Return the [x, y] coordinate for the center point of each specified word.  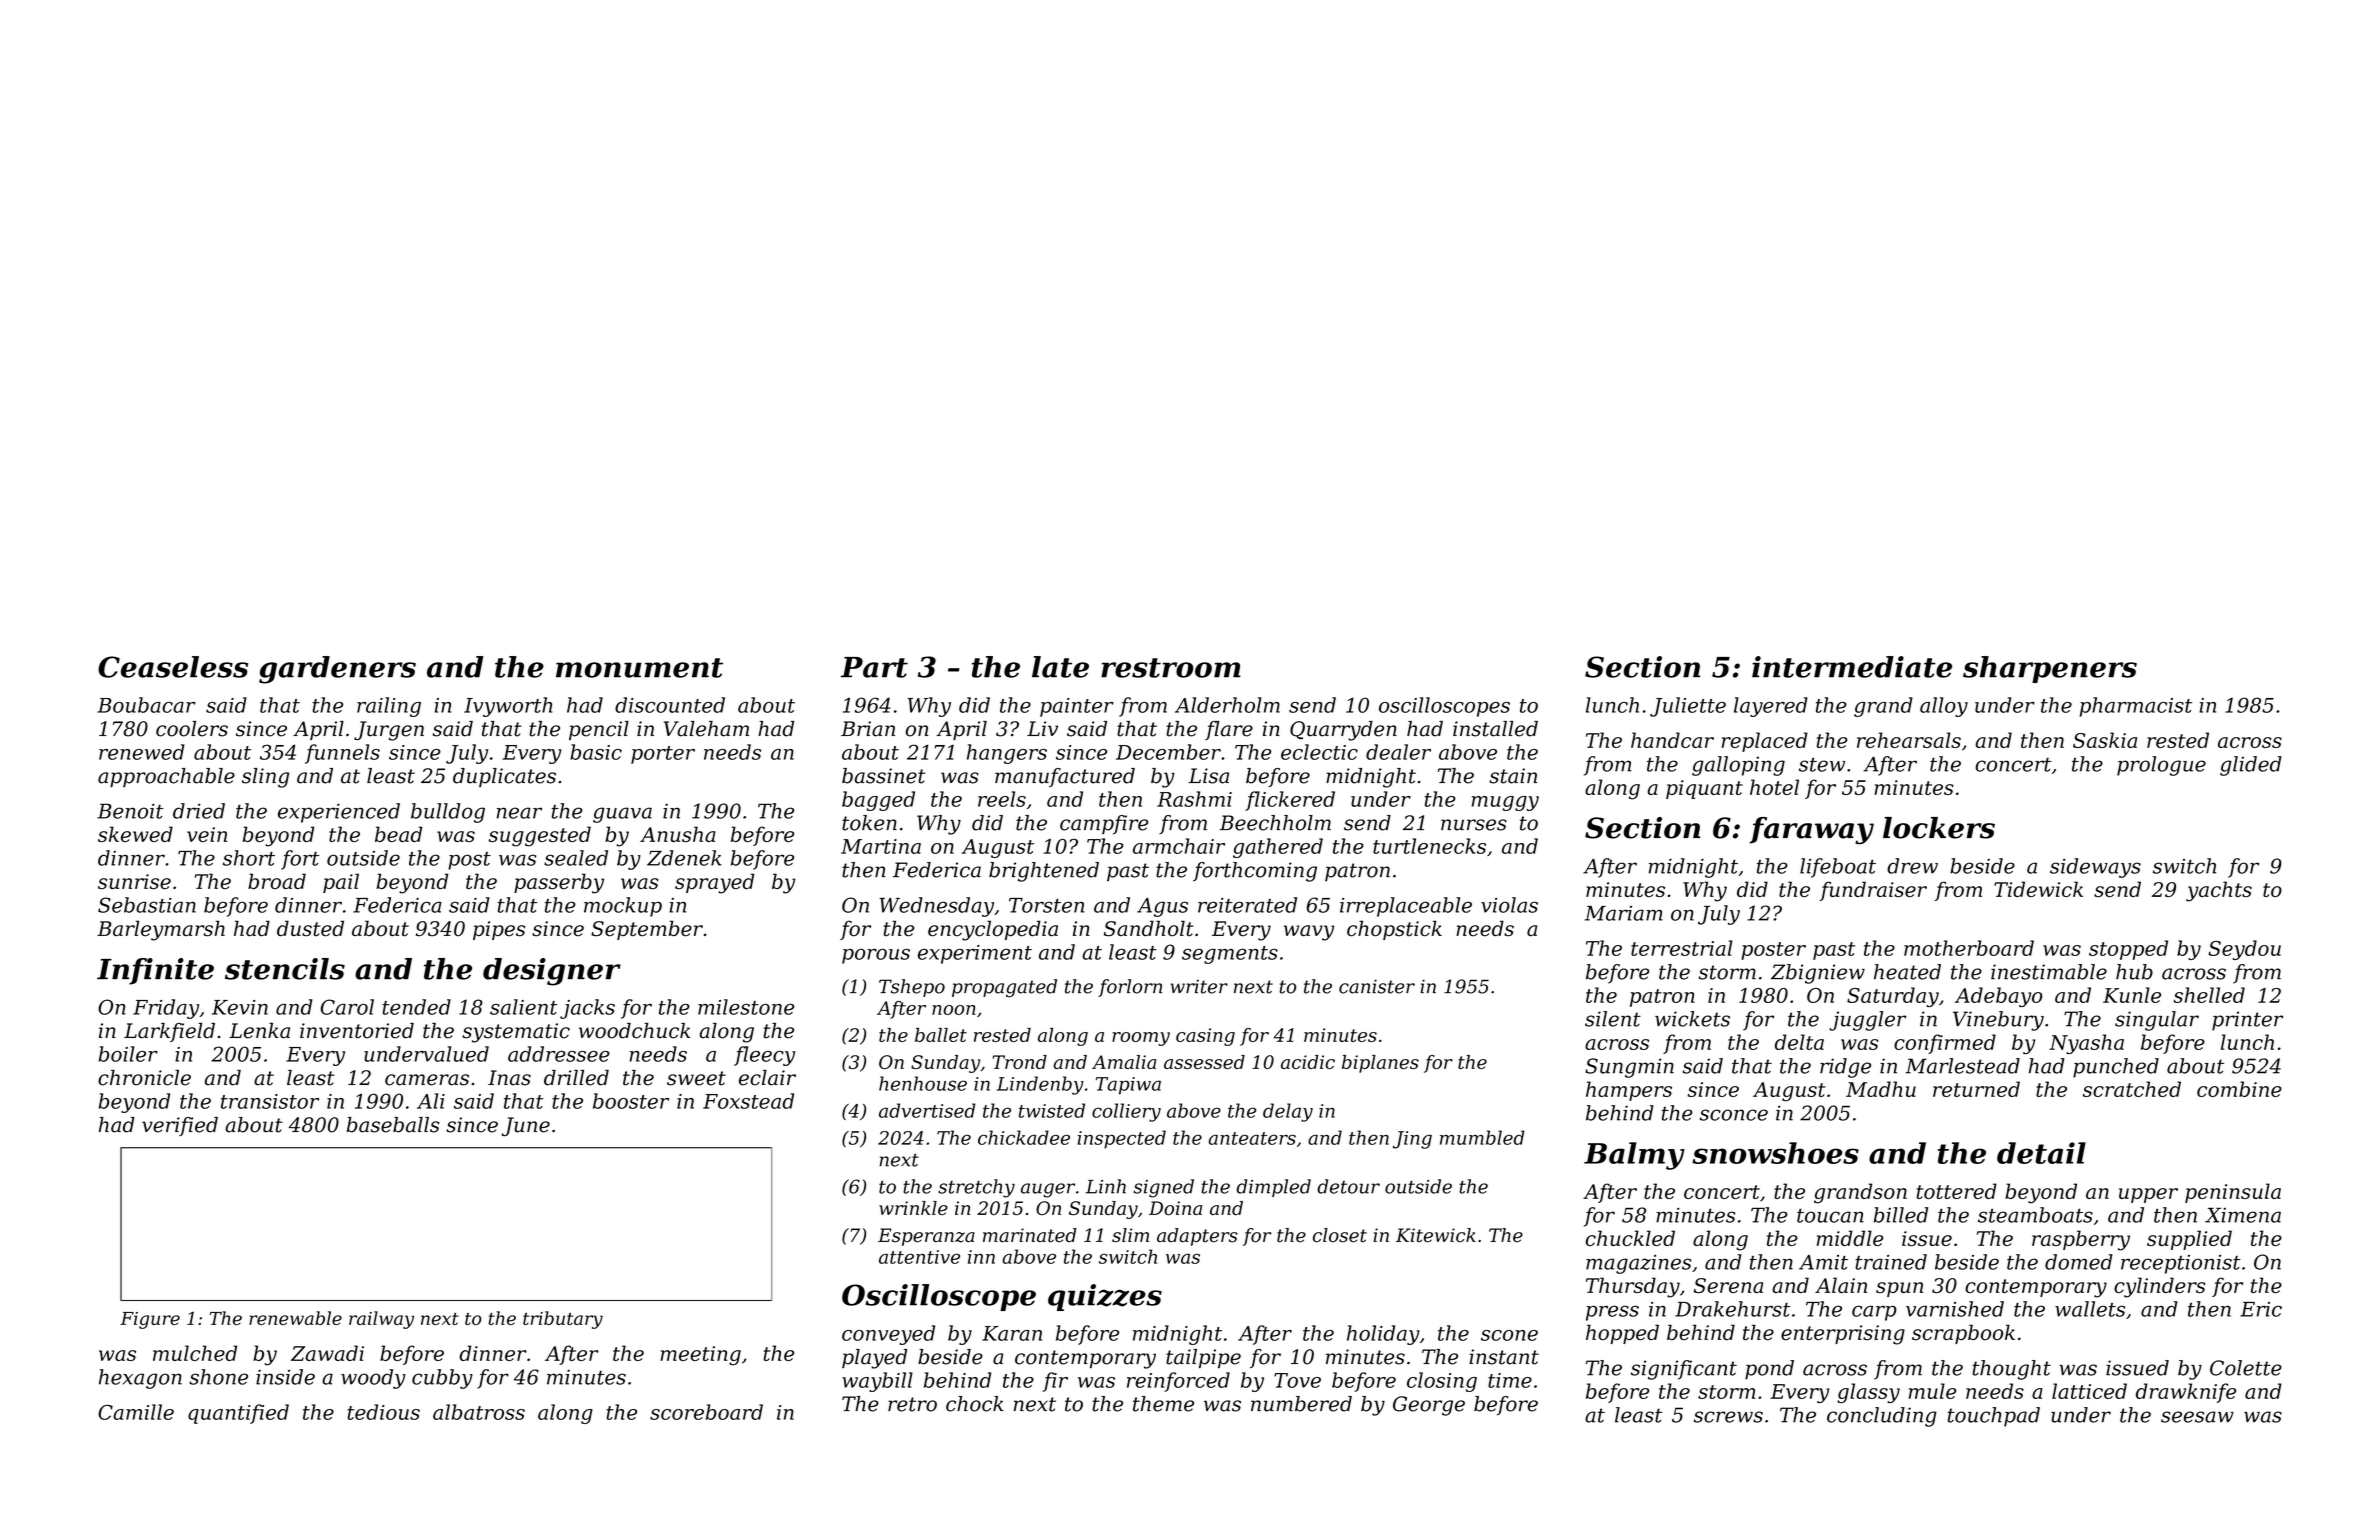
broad [277, 881]
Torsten [1046, 905]
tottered [1957, 1191]
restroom [1171, 668]
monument [639, 668]
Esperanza [926, 1237]
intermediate [1852, 667]
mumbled [1482, 1137]
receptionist [2181, 1264]
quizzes [1105, 1297]
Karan [1012, 1333]
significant [1684, 1370]
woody [373, 1379]
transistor [270, 1101]
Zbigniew [1818, 974]
